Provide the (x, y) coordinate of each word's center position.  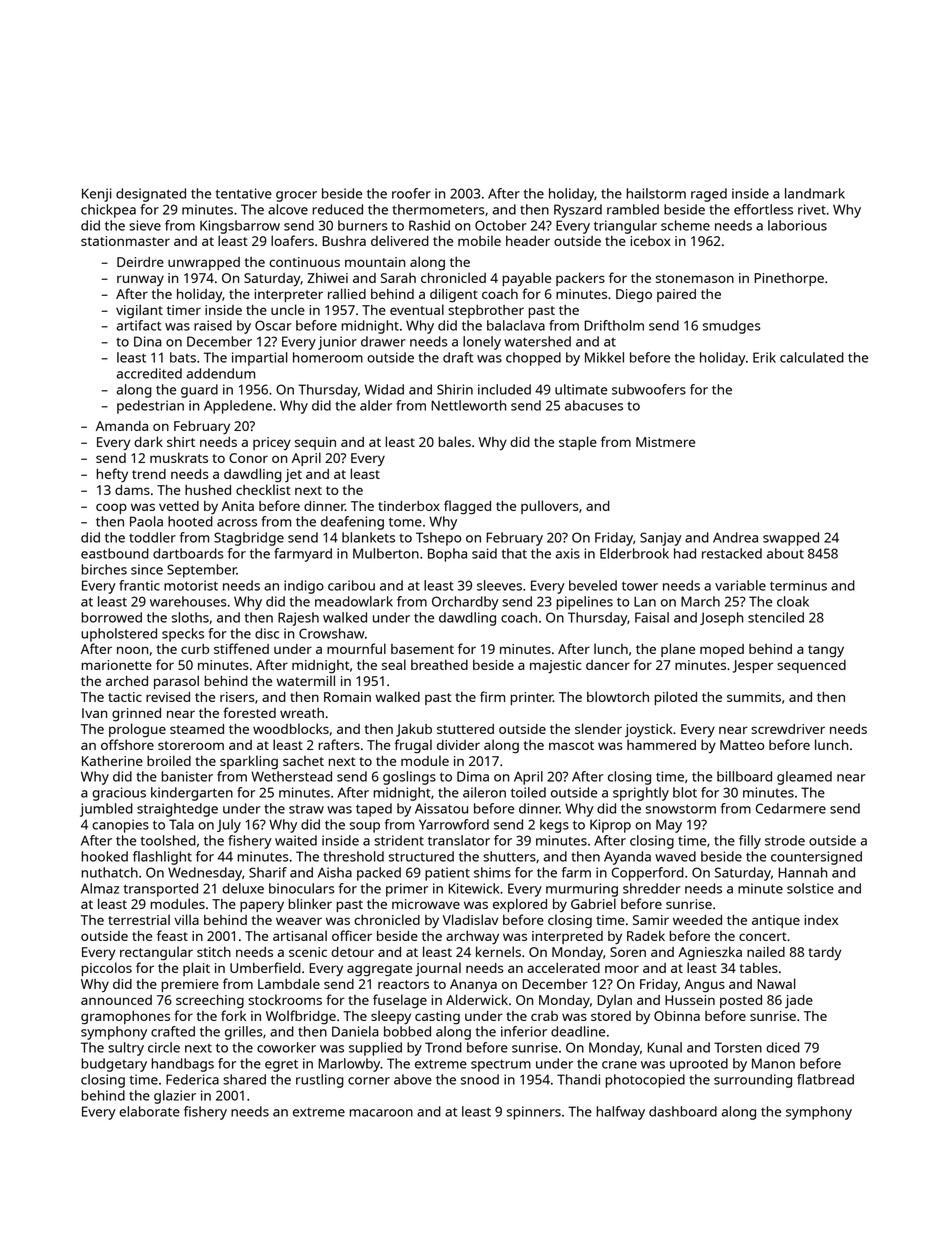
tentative (244, 193)
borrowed (111, 617)
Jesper (753, 666)
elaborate (149, 1111)
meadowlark (354, 601)
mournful (356, 648)
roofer (411, 193)
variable (740, 585)
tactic (125, 697)
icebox (650, 241)
